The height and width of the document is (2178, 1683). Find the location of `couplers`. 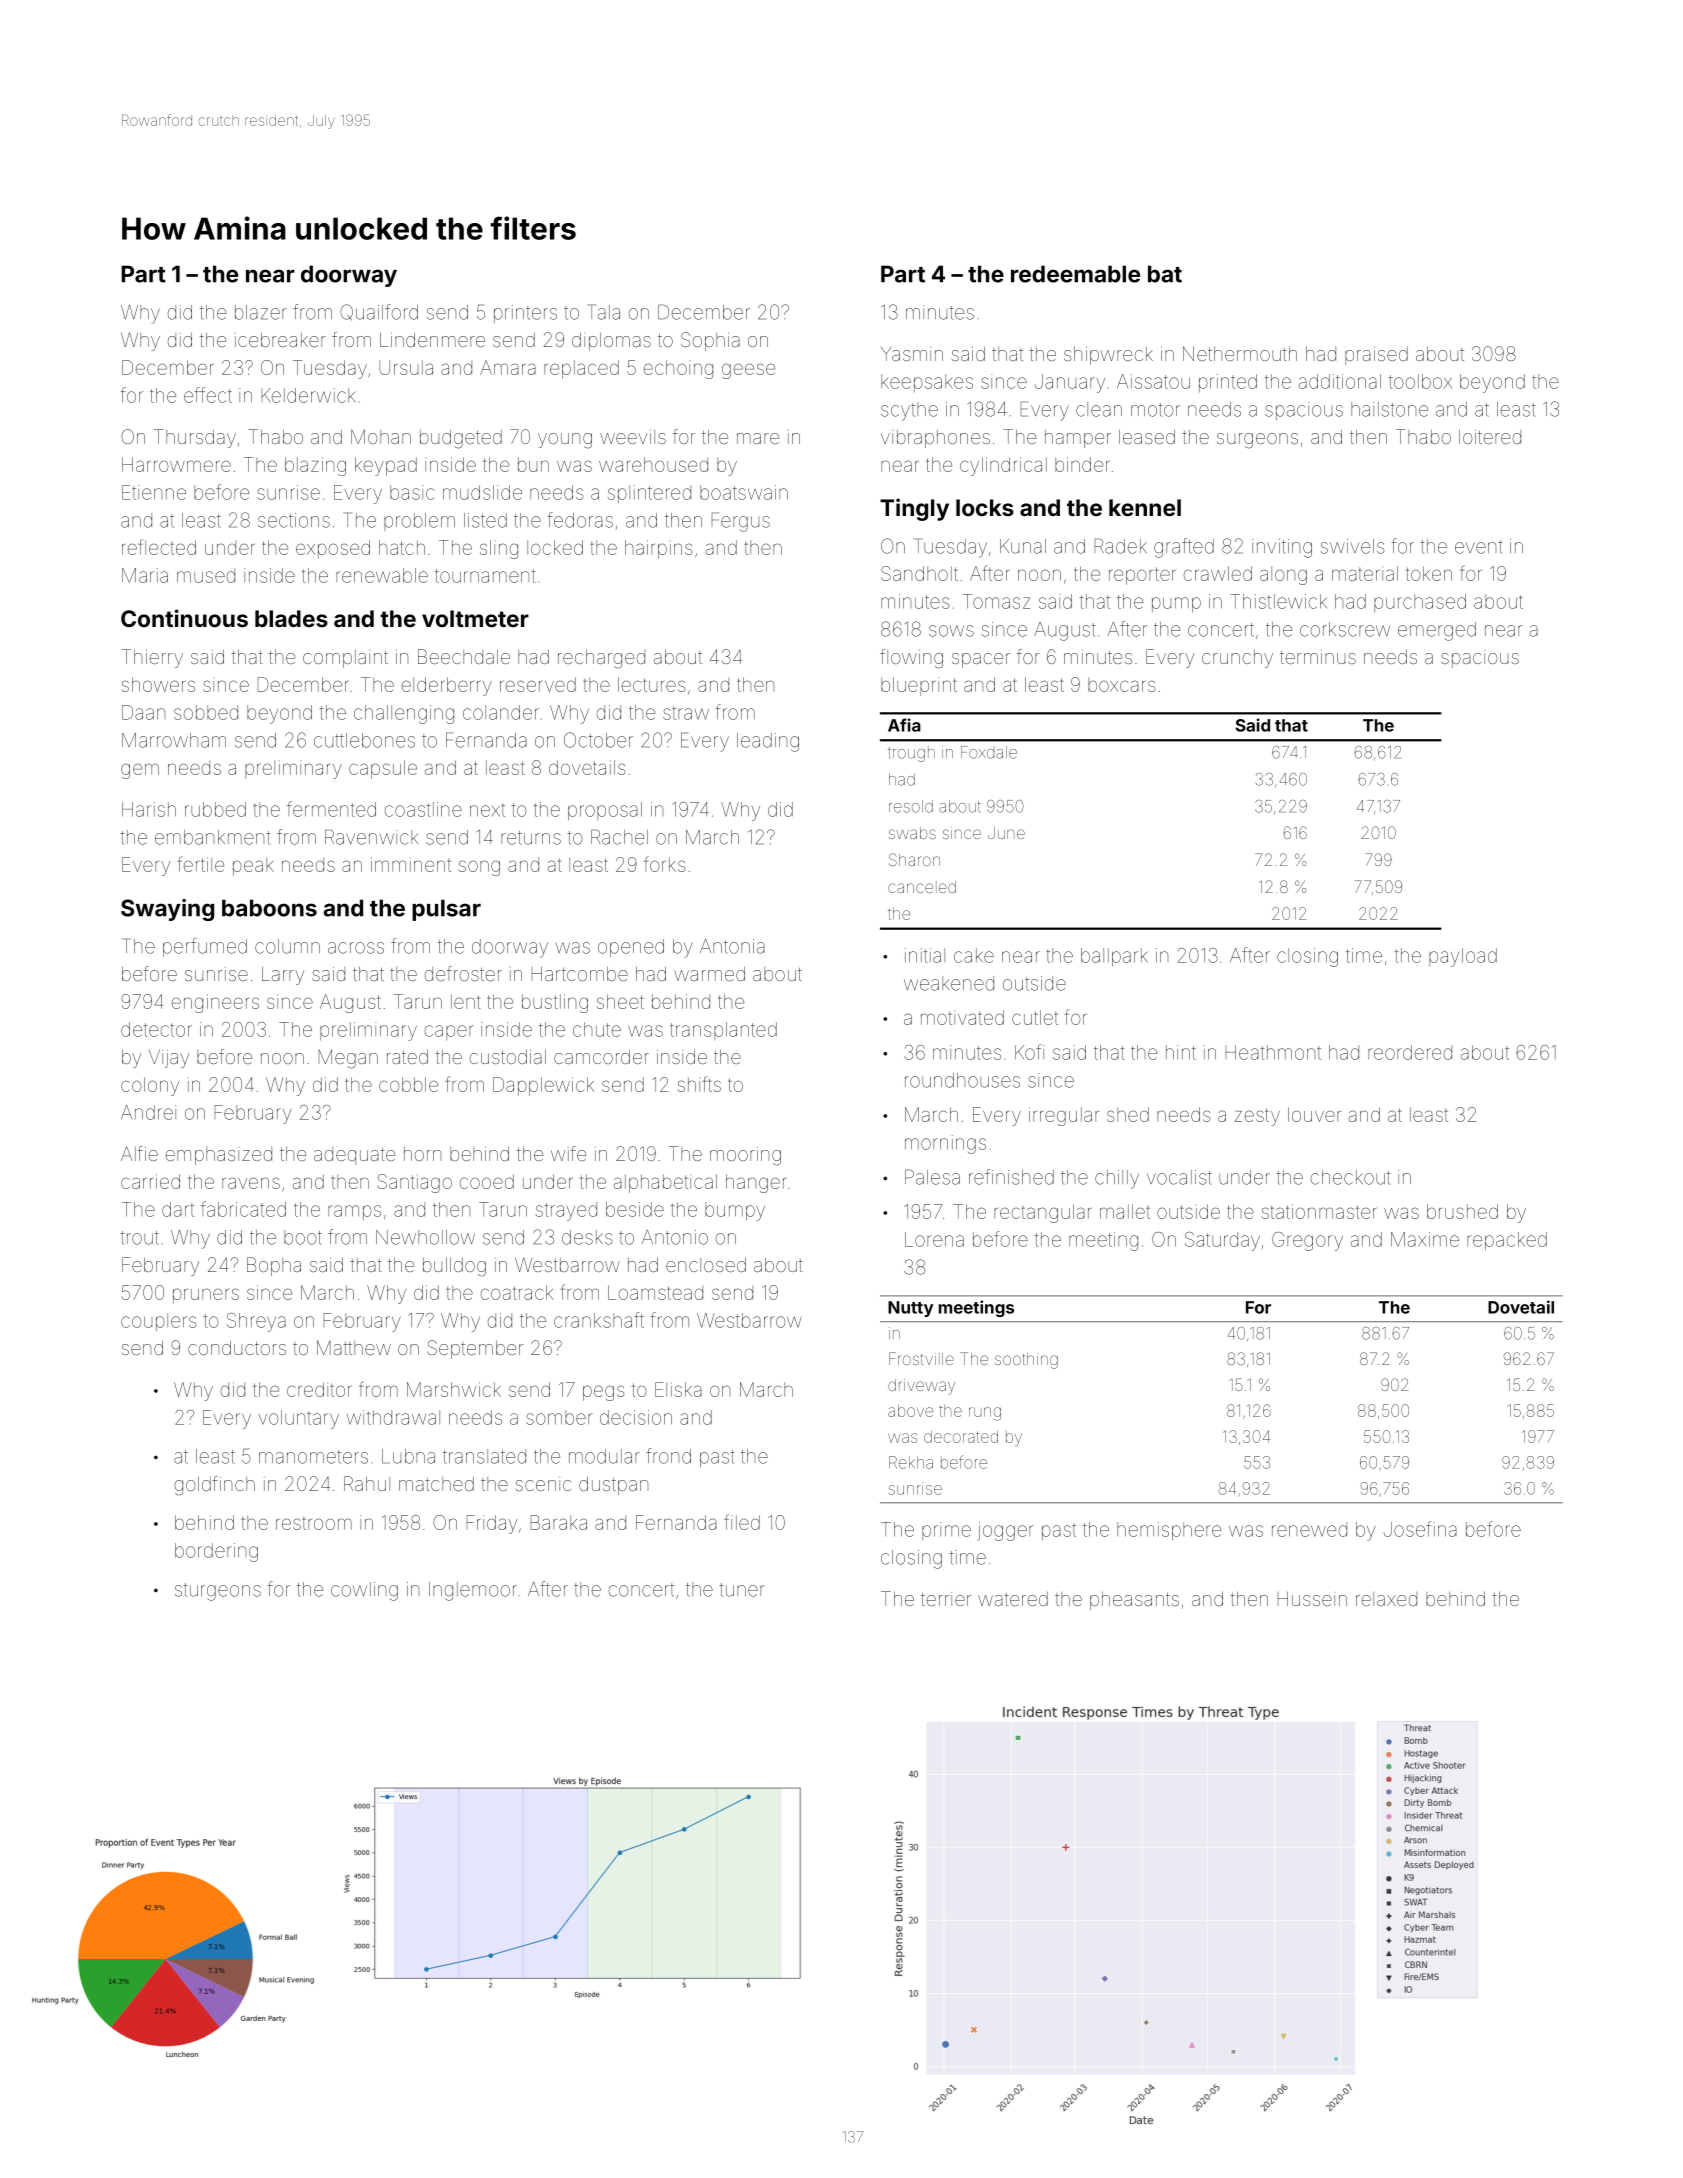

couplers is located at coordinates (158, 1322).
